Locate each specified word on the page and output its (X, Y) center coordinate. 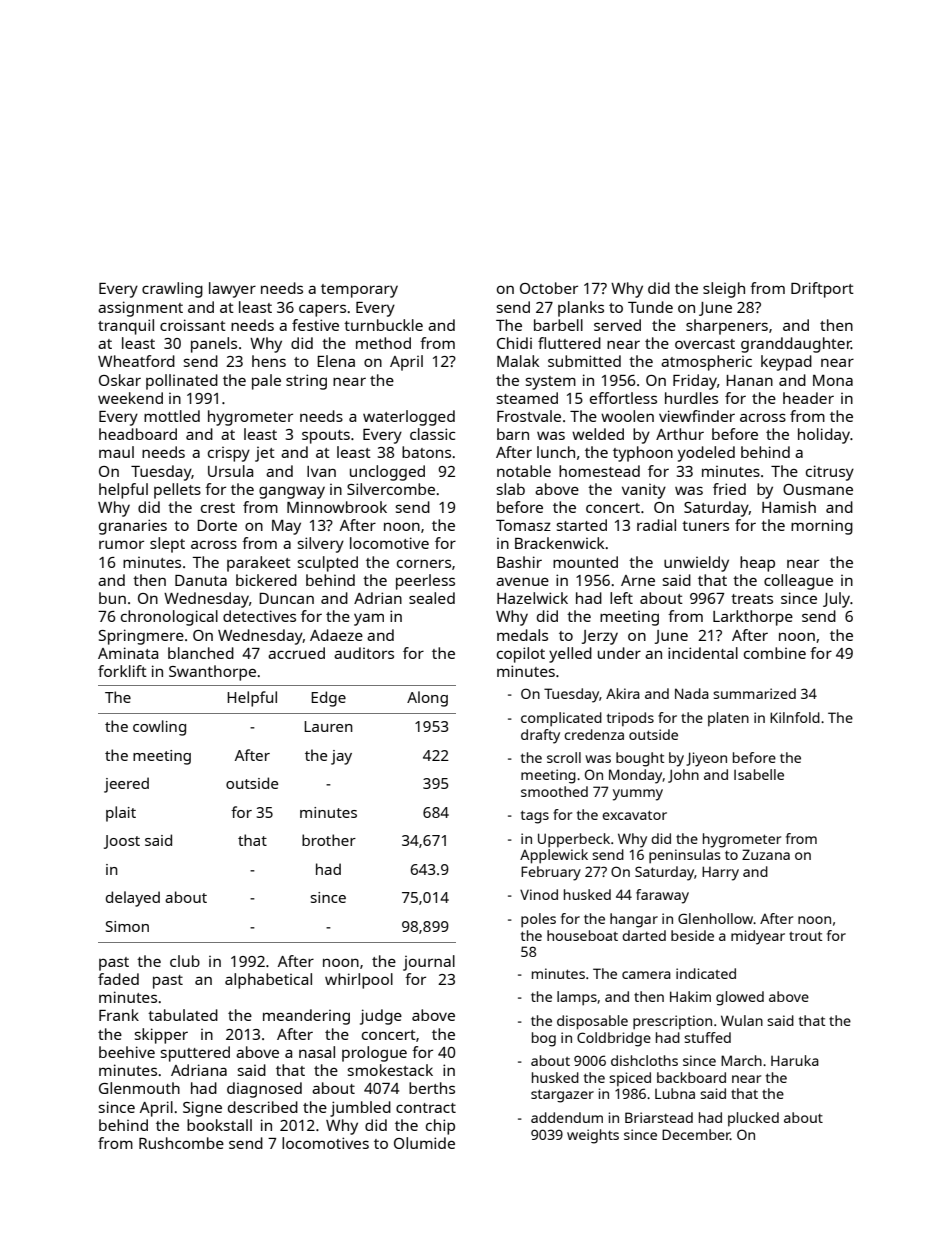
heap (757, 564)
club (185, 961)
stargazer (562, 1096)
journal (429, 963)
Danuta (201, 580)
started (582, 525)
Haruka (795, 1060)
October (549, 288)
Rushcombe (181, 1143)
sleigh (724, 290)
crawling (172, 290)
